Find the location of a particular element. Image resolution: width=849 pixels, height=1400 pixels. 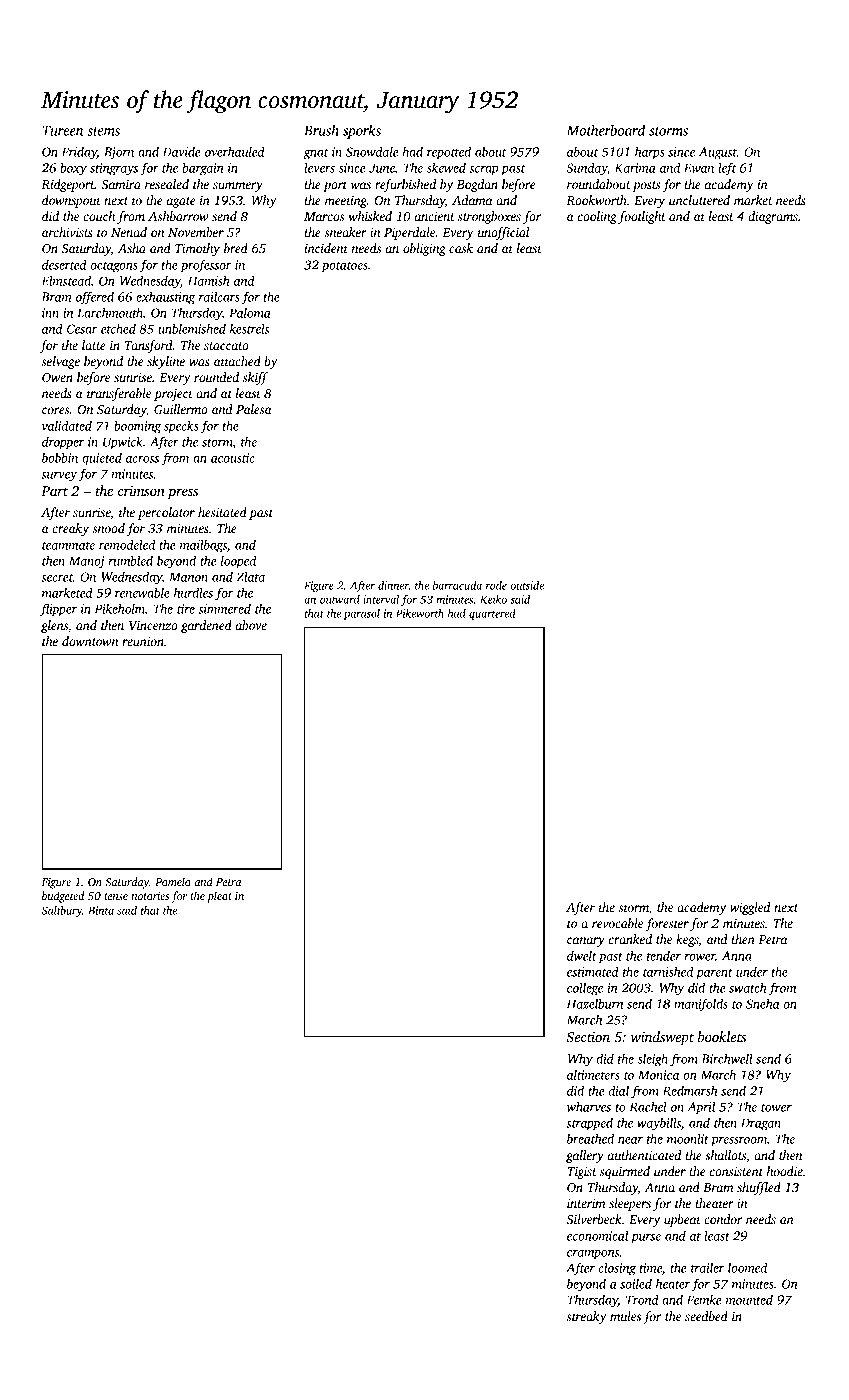

Pamela is located at coordinates (173, 881).
